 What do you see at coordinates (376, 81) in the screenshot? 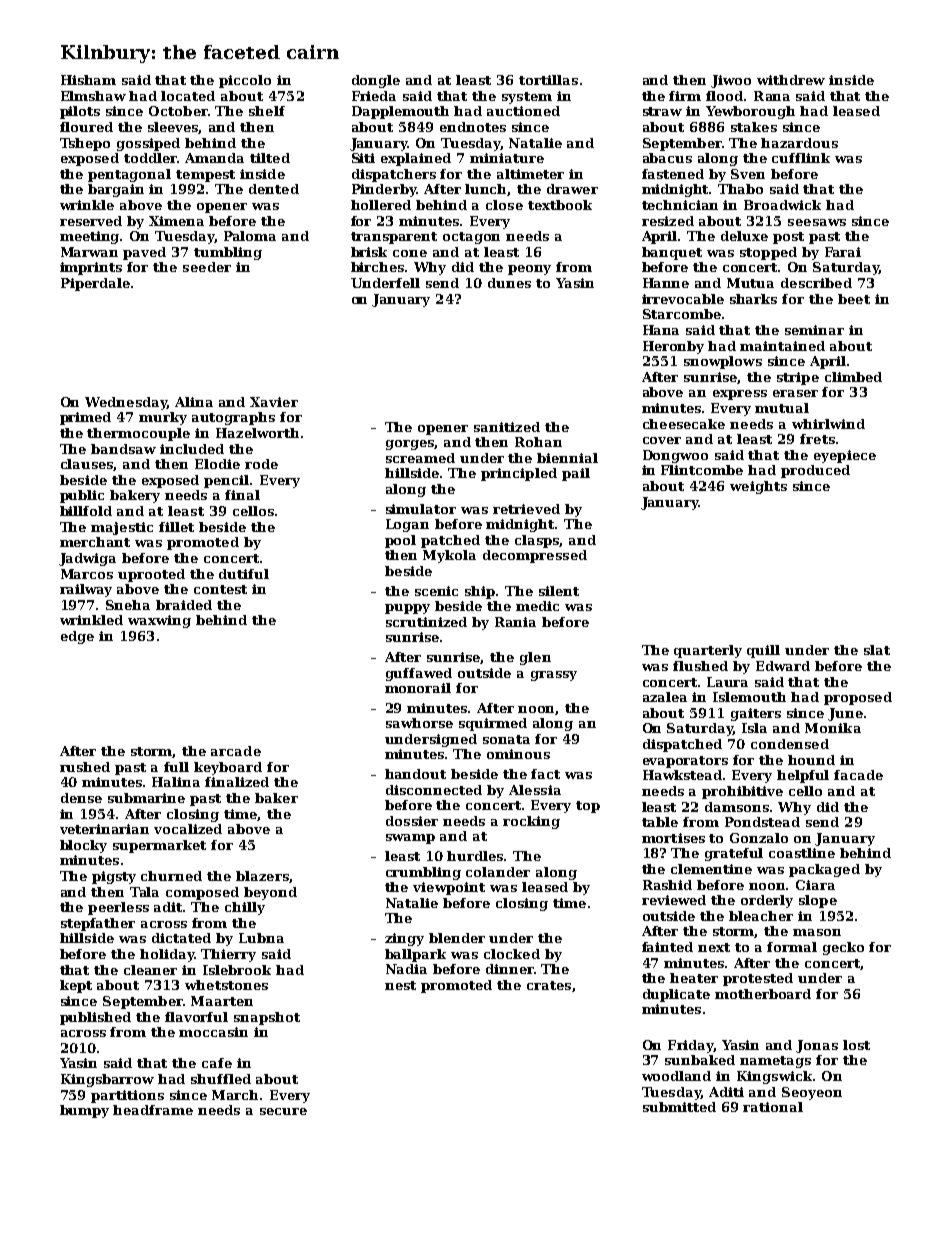
I see `dongle` at bounding box center [376, 81].
